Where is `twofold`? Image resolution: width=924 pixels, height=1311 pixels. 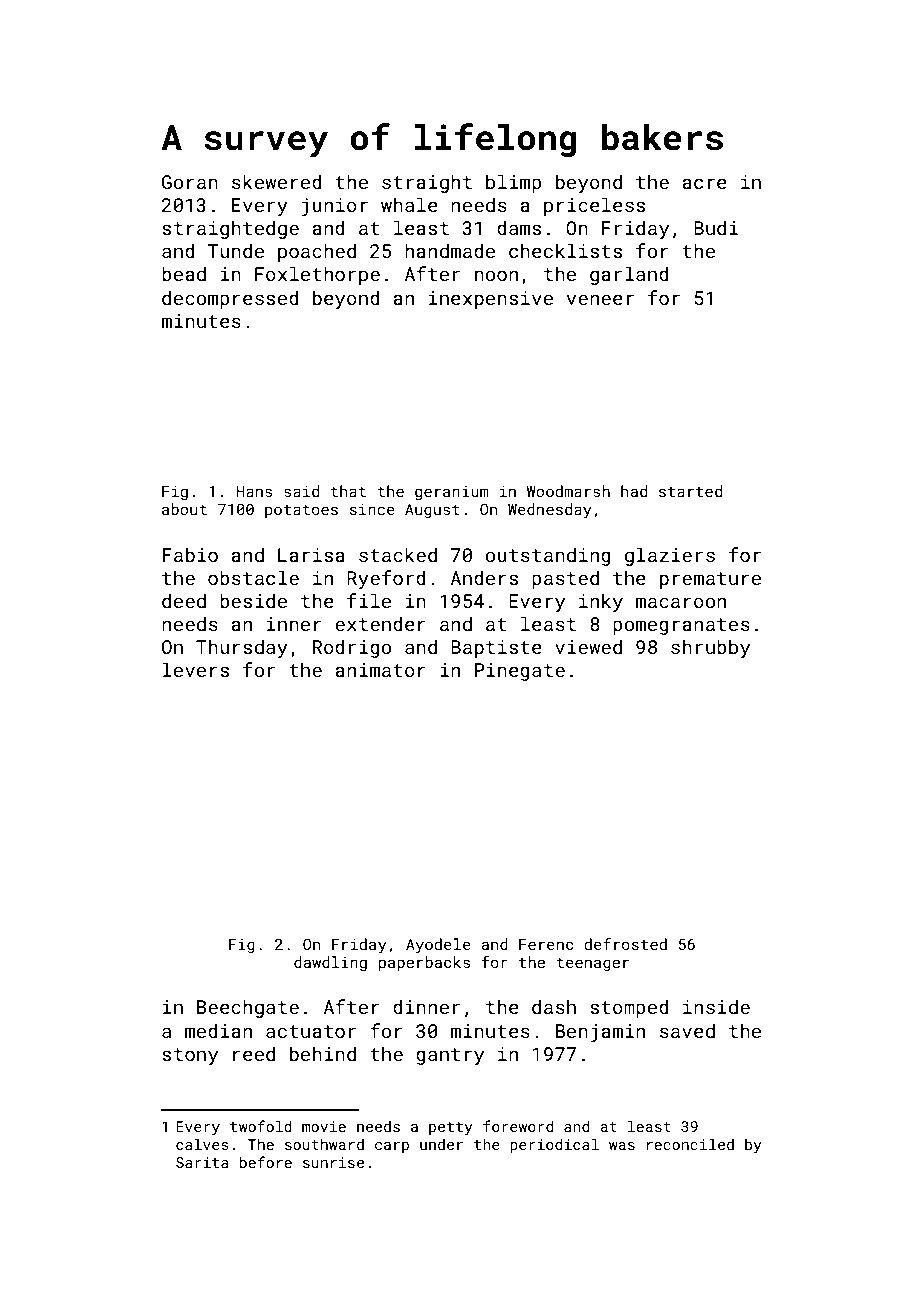
twofold is located at coordinates (261, 1126).
